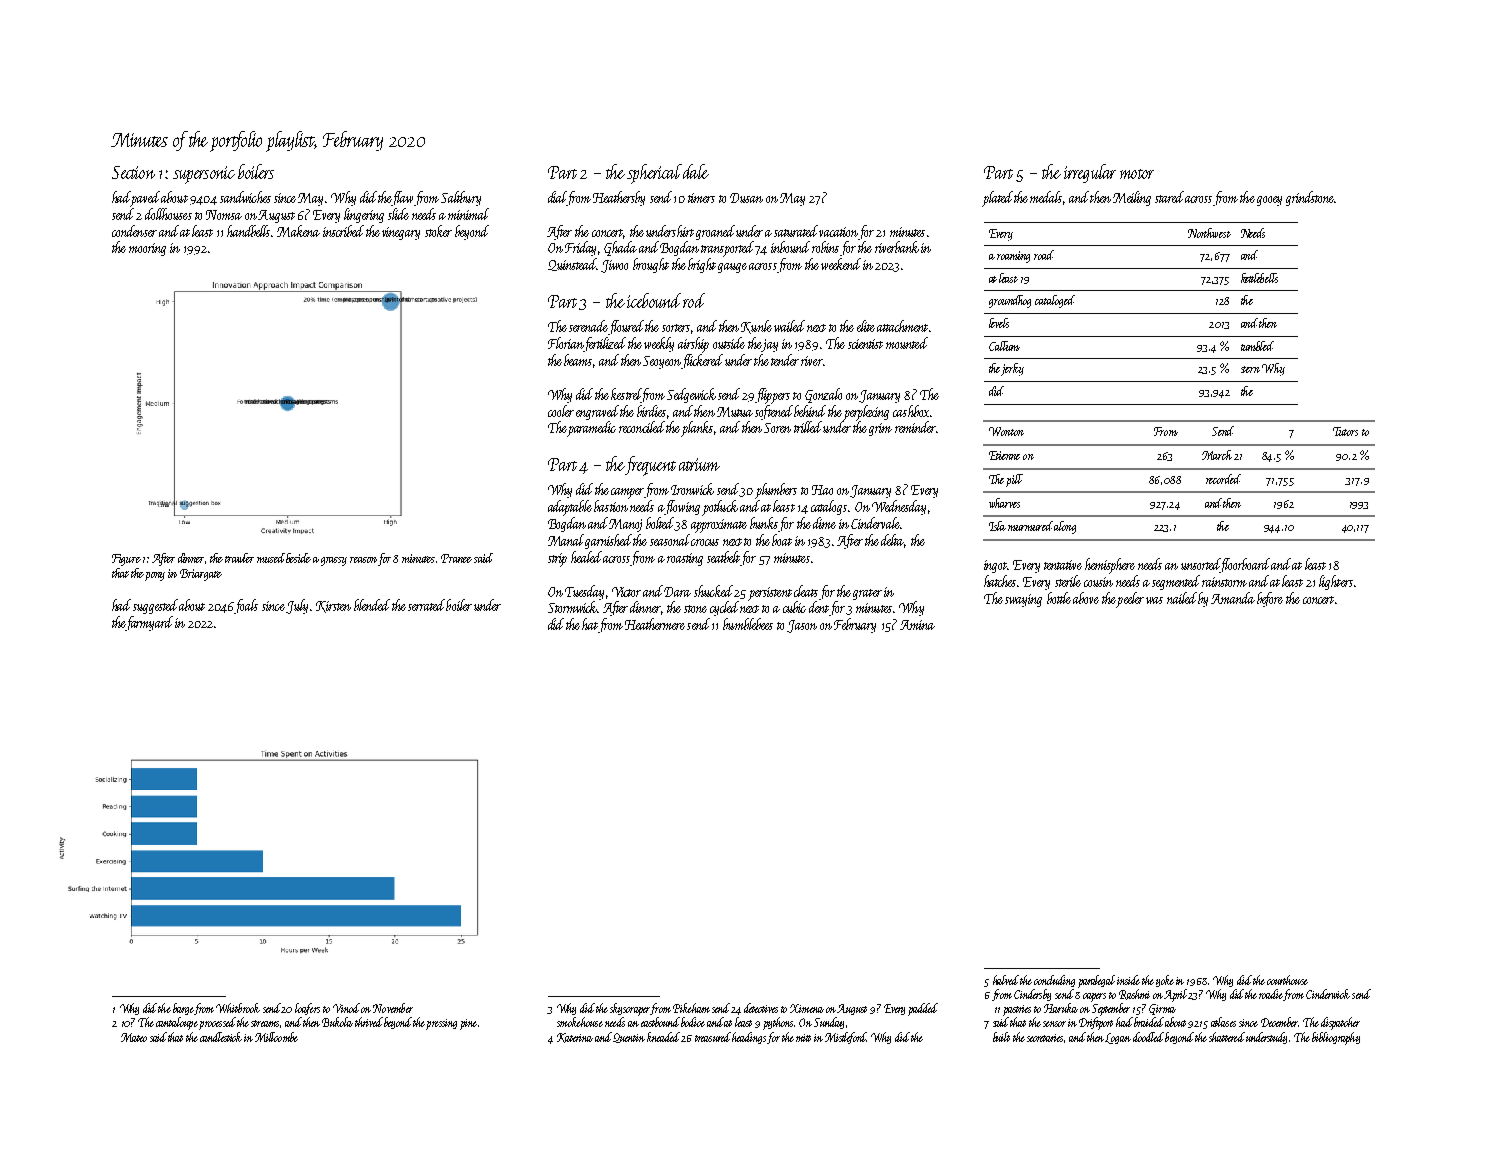 The image size is (1487, 1149). Describe the element at coordinates (696, 171) in the page. I see `dale` at that location.
